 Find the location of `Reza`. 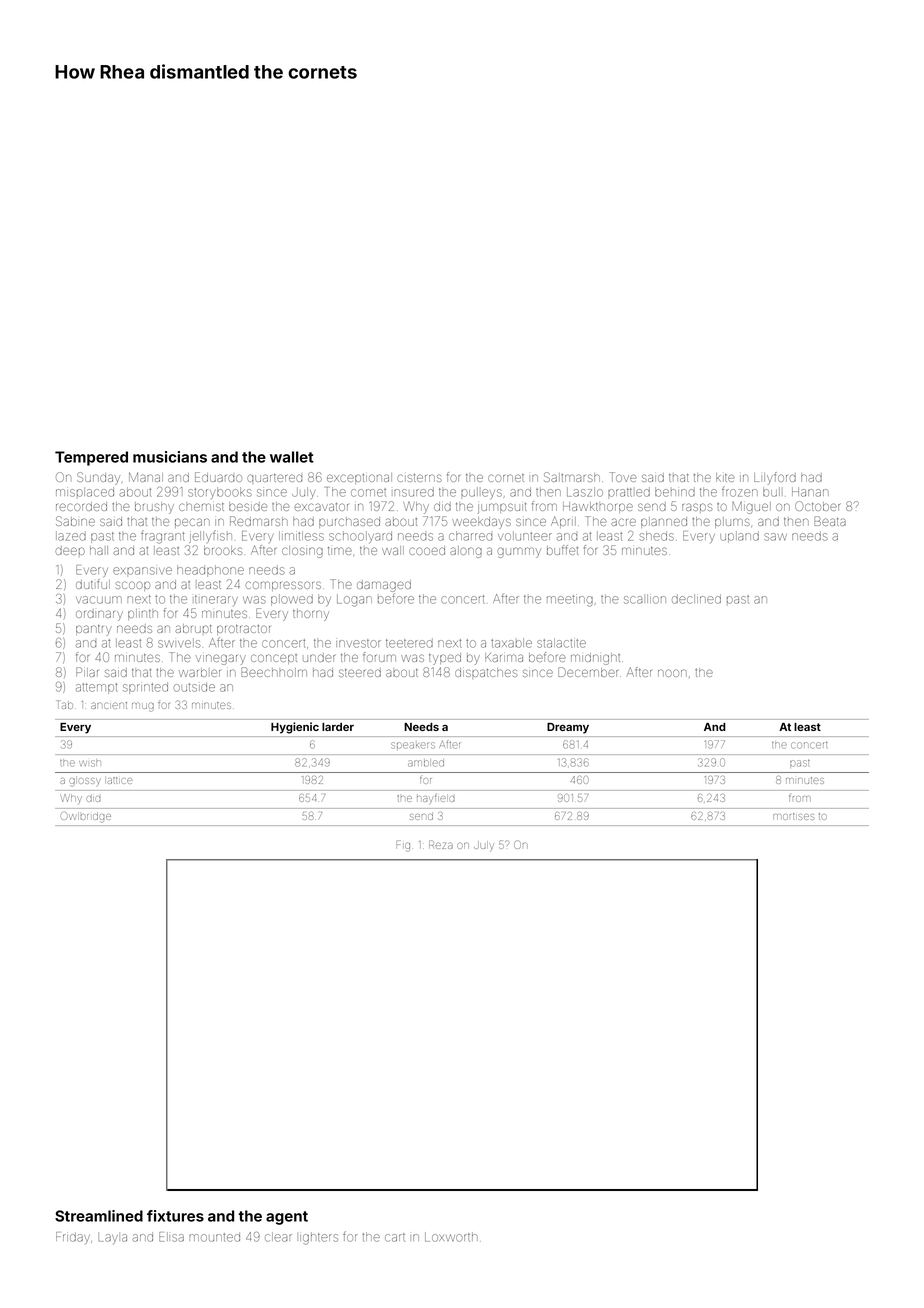

Reza is located at coordinates (441, 845).
